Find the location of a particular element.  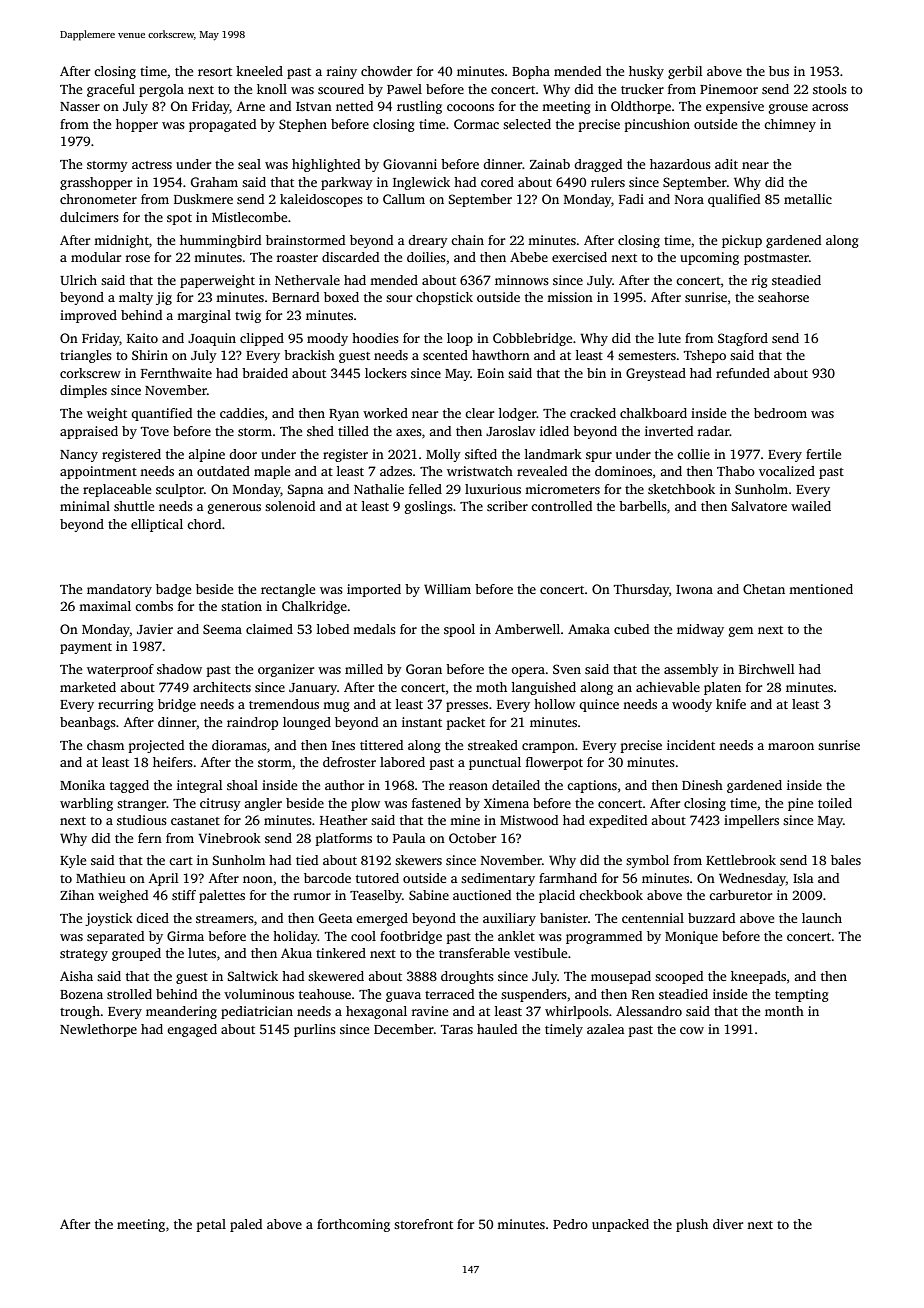

resort is located at coordinates (215, 72).
